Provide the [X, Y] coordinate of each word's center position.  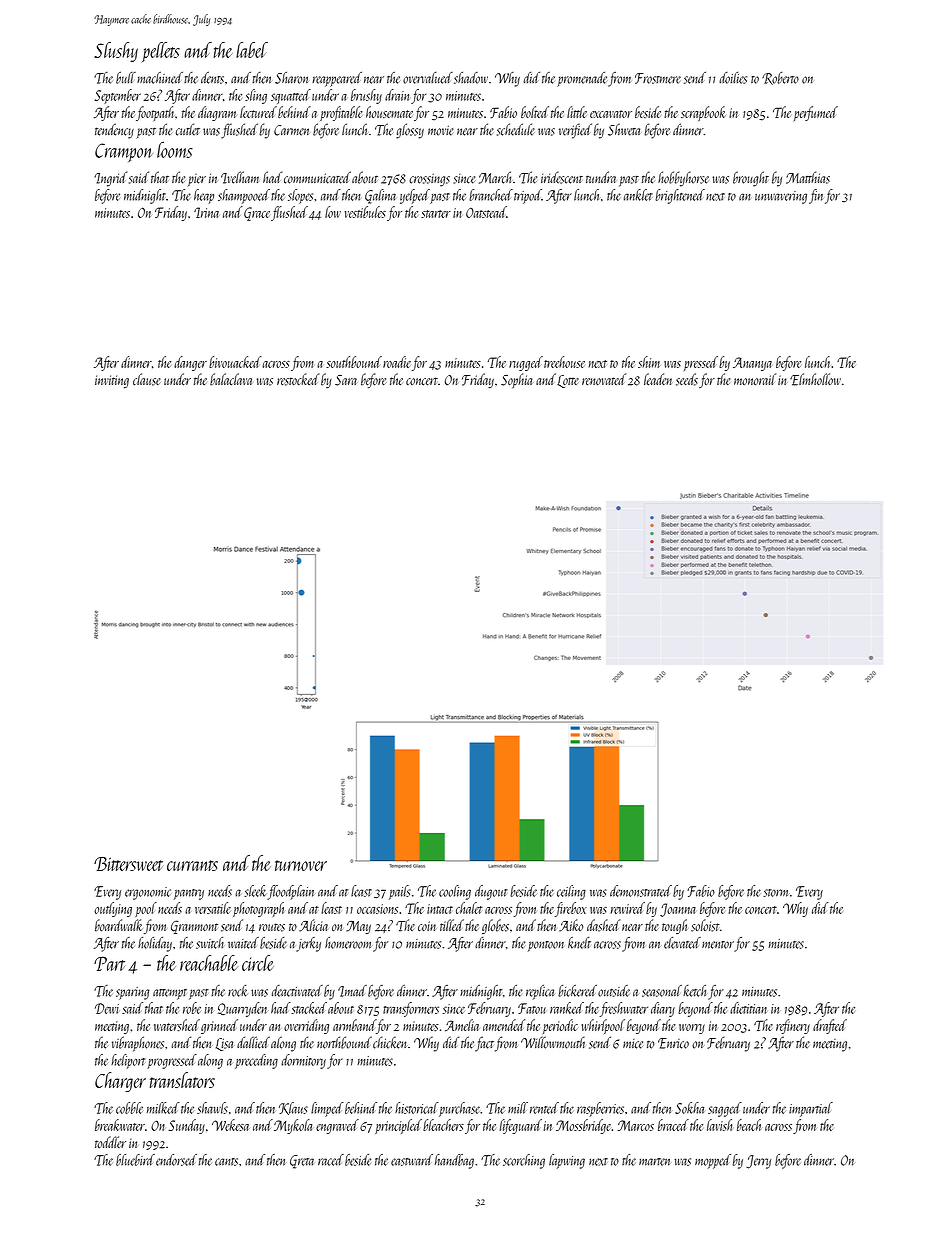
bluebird [135, 1160]
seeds [687, 379]
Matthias [808, 177]
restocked [298, 379]
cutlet [188, 129]
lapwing [567, 1161]
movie [441, 130]
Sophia [516, 381]
